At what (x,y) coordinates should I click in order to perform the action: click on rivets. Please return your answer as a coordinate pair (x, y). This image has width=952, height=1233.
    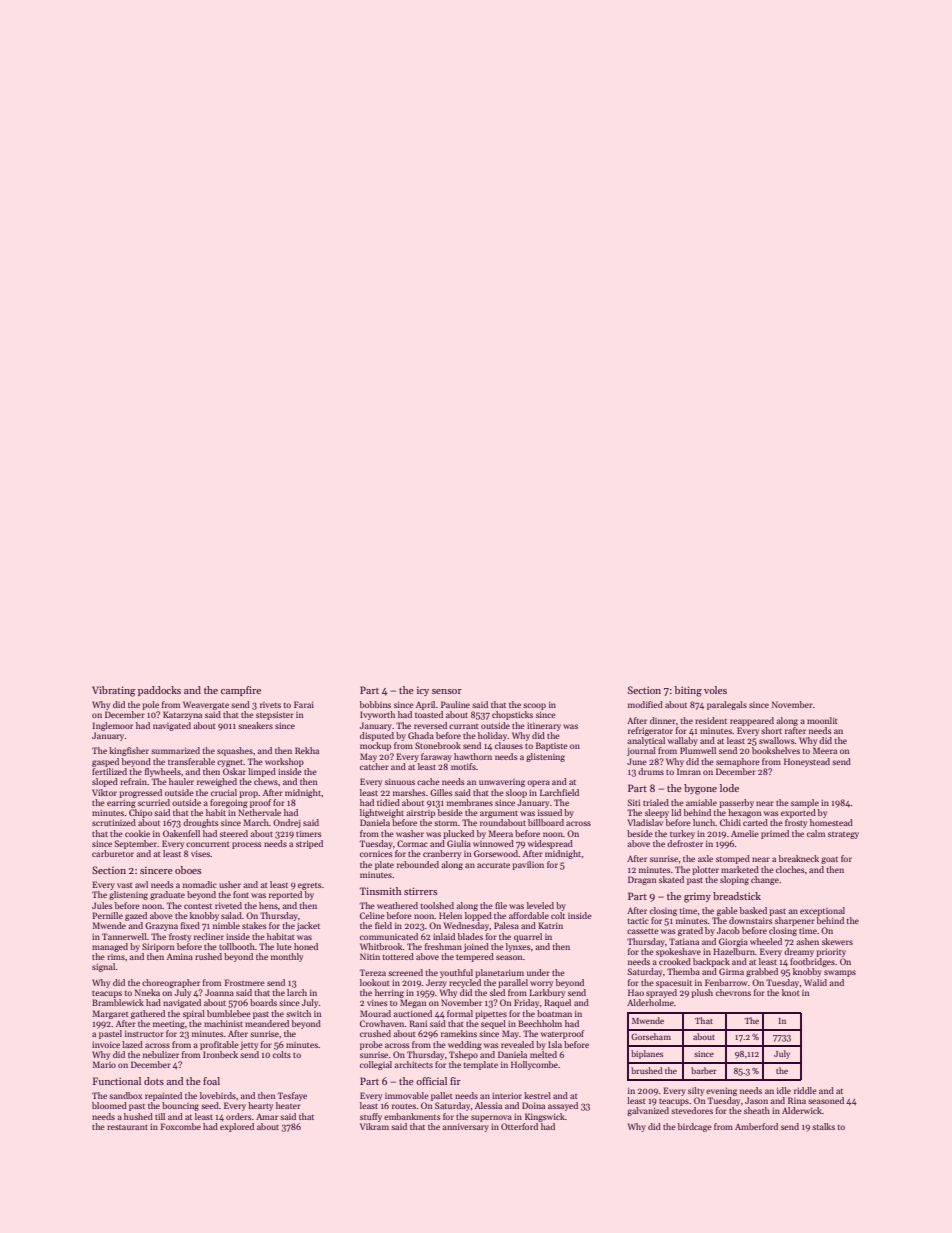
    Looking at the image, I should click on (270, 705).
